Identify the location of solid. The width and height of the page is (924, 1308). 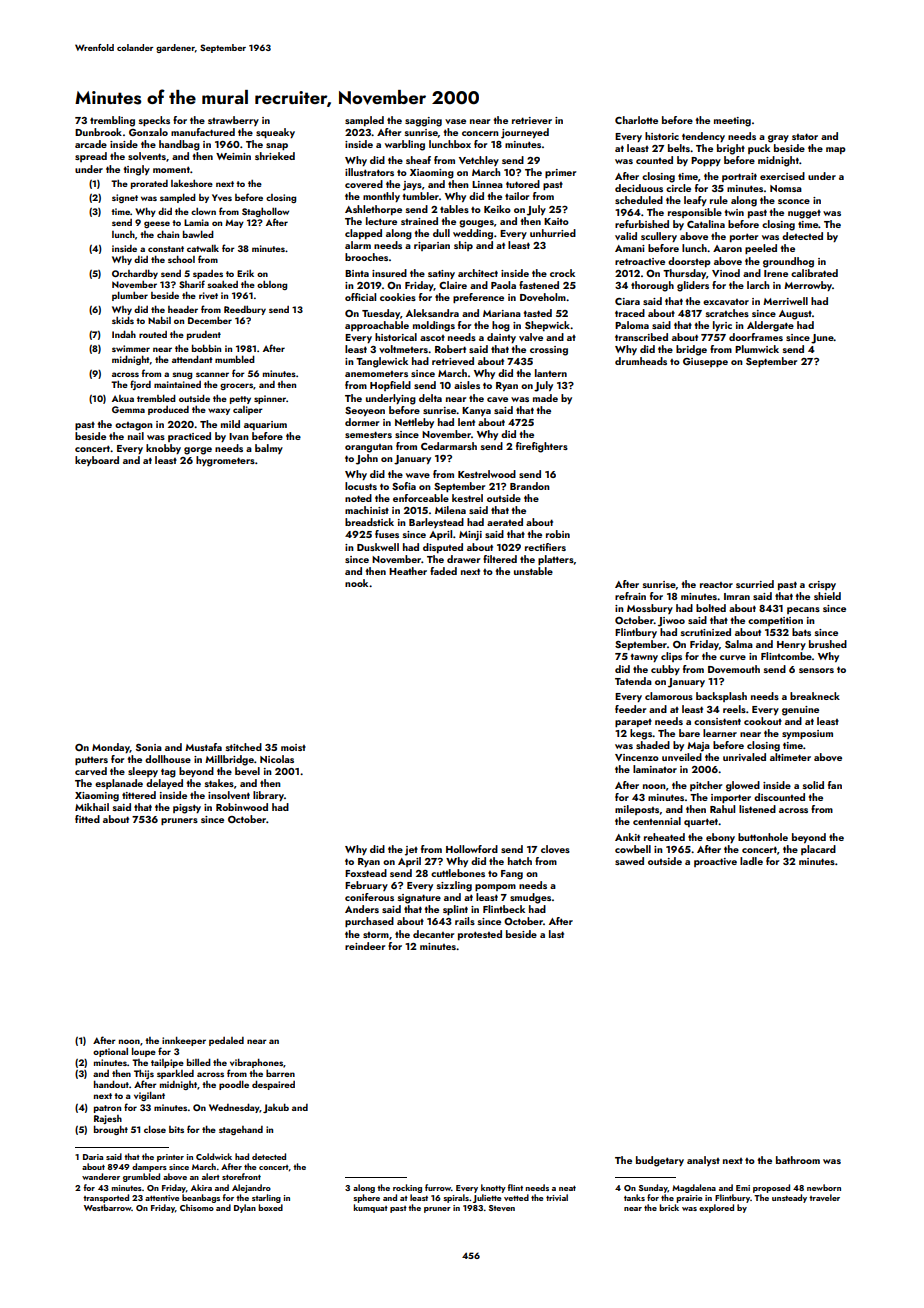
(813, 785).
